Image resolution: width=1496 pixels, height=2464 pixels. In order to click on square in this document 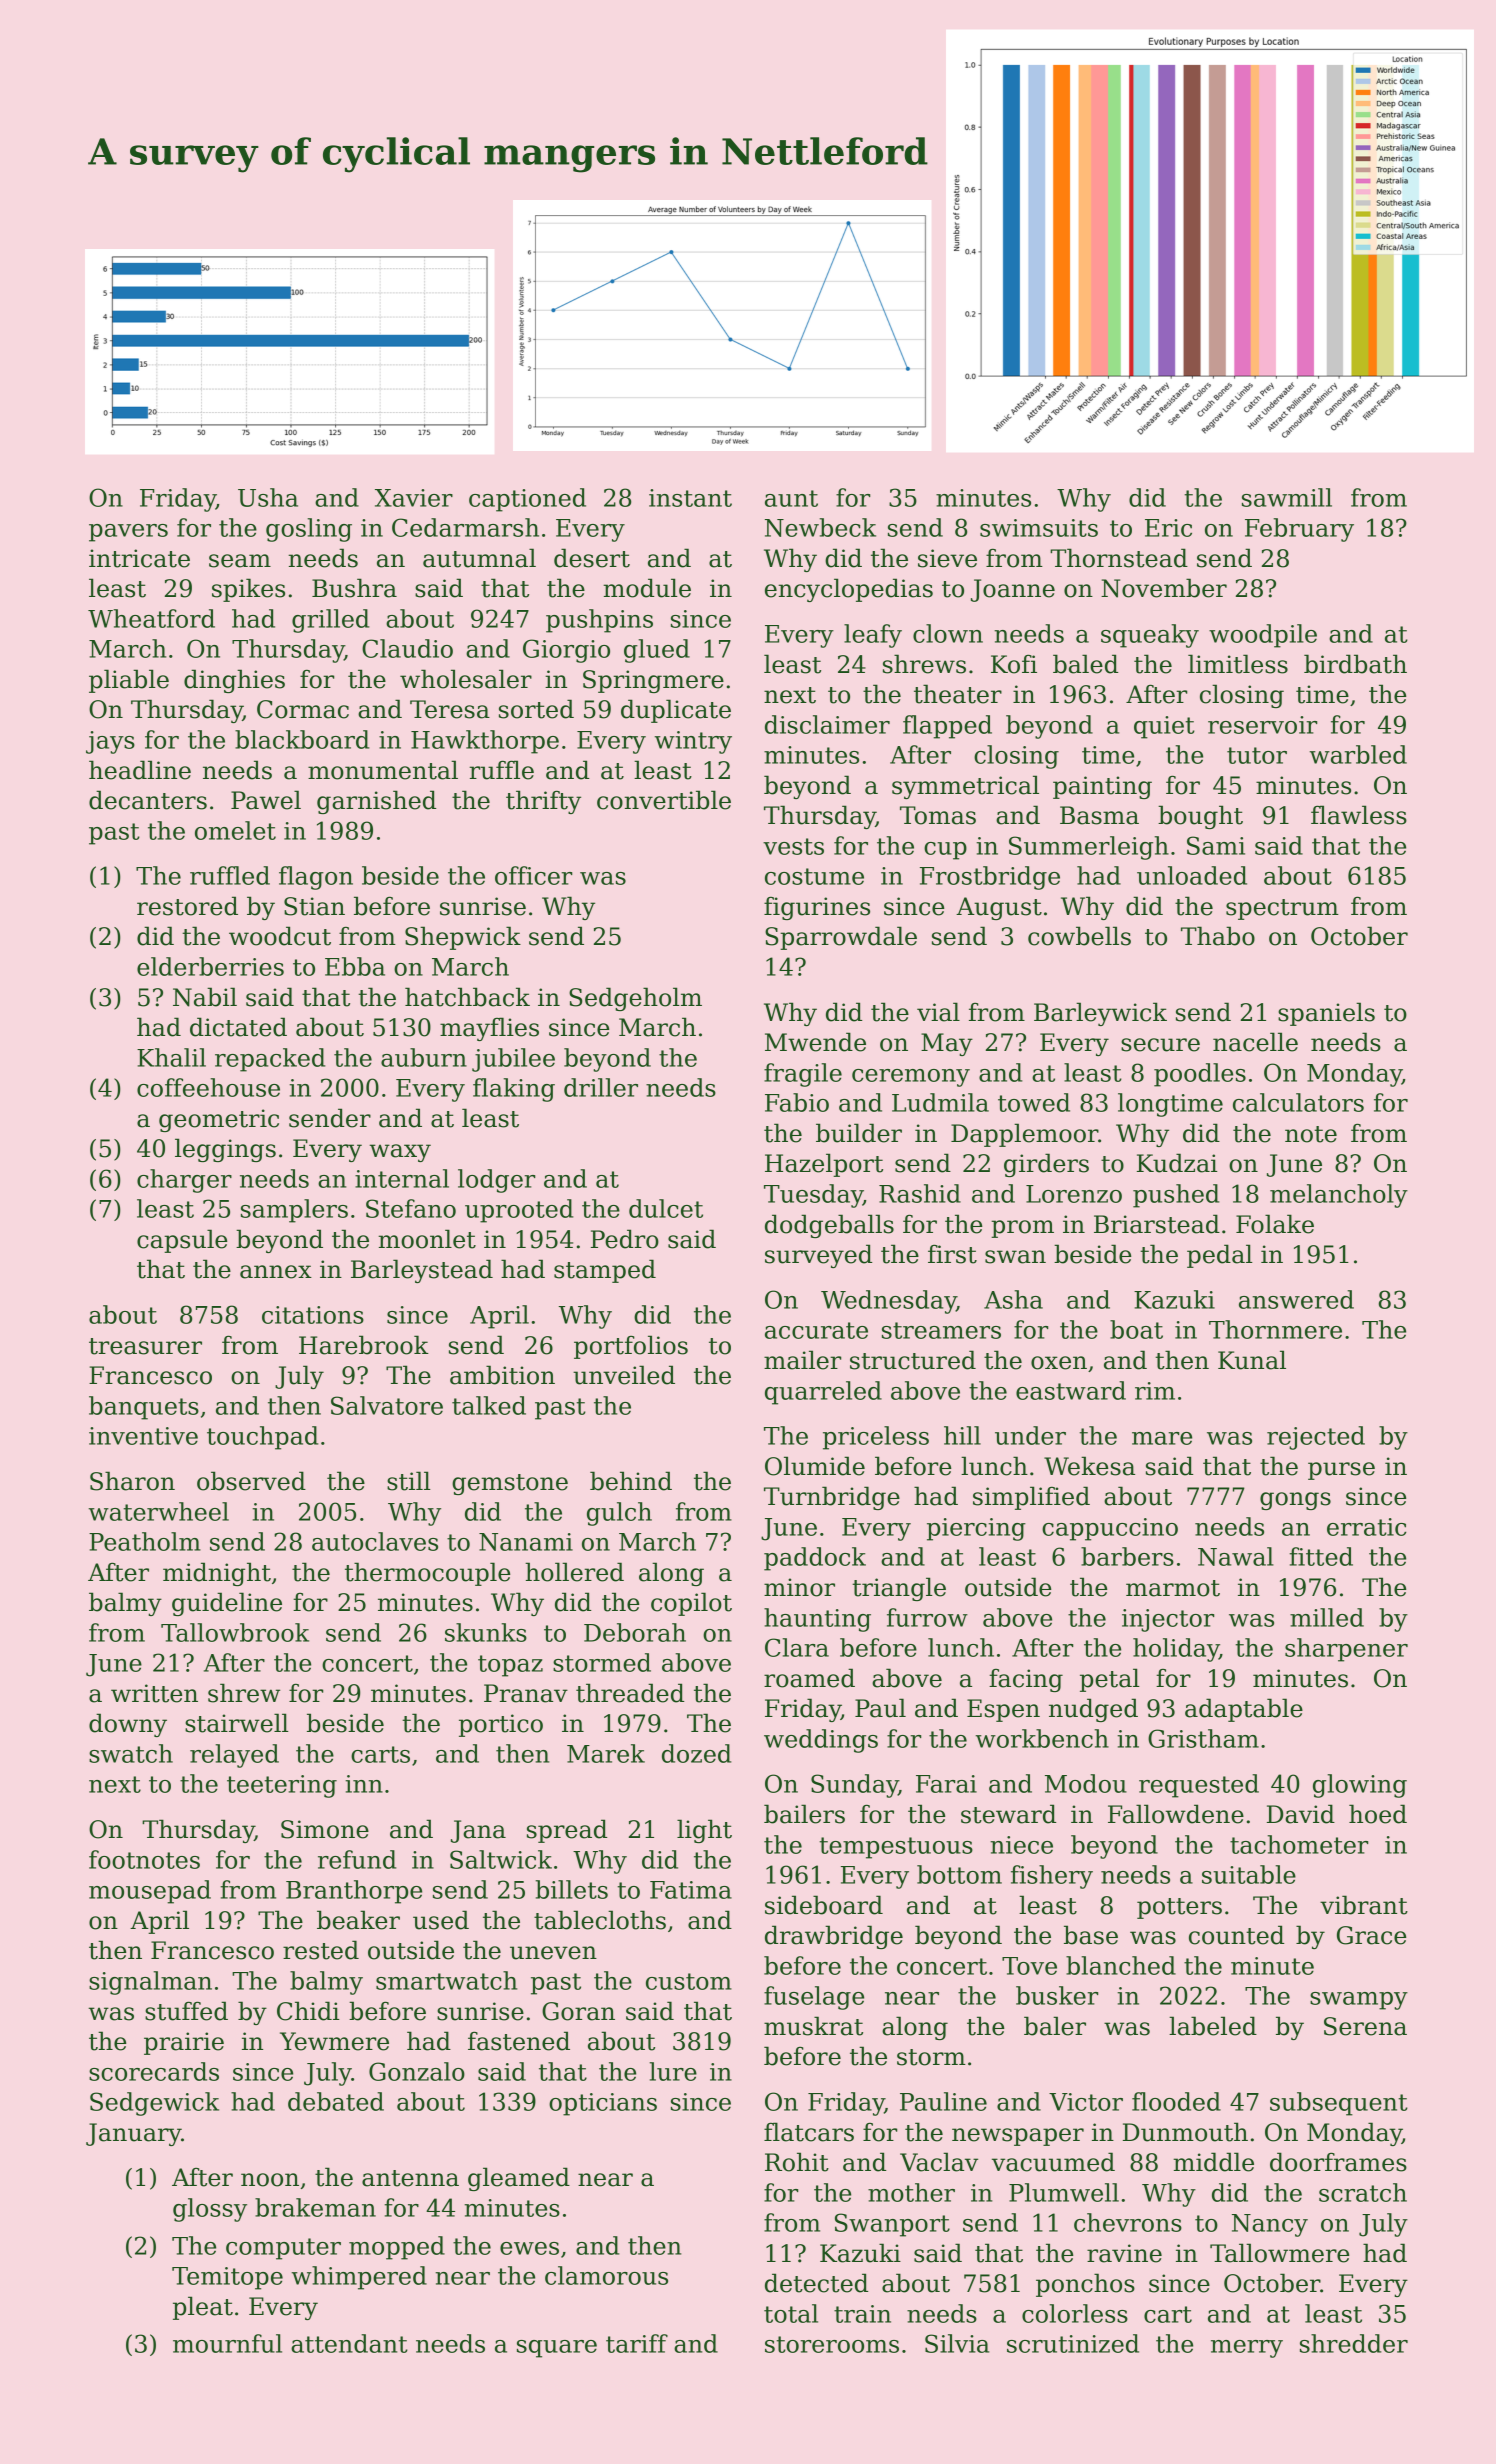, I will do `click(557, 2349)`.
